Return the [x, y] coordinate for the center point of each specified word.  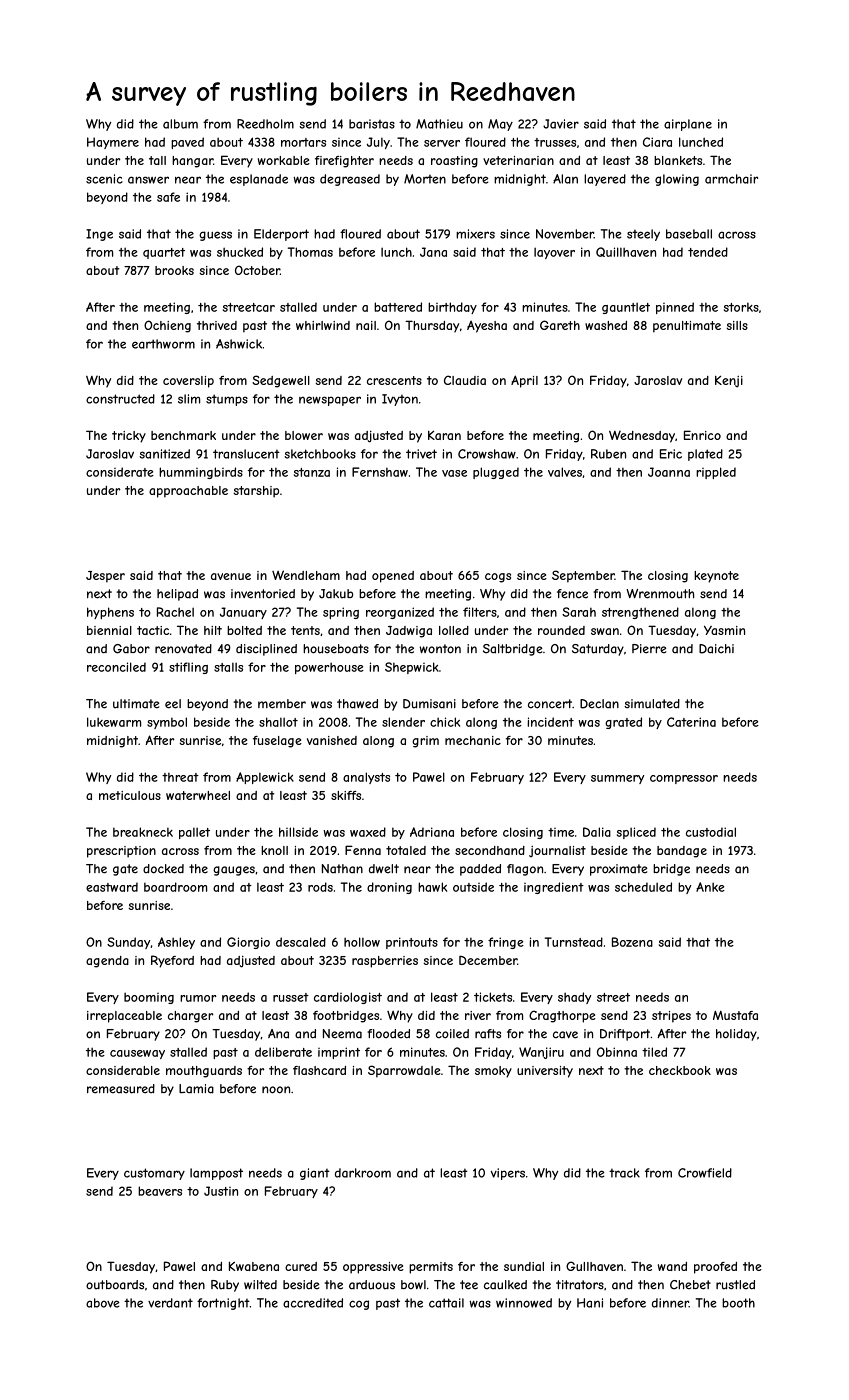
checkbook [680, 1070]
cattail [446, 1303]
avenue [231, 576]
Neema [342, 1034]
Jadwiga [409, 632]
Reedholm [265, 124]
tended [708, 252]
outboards [115, 1285]
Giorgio [248, 943]
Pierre [649, 649]
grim [425, 742]
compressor [684, 779]
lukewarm [114, 722]
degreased [350, 180]
